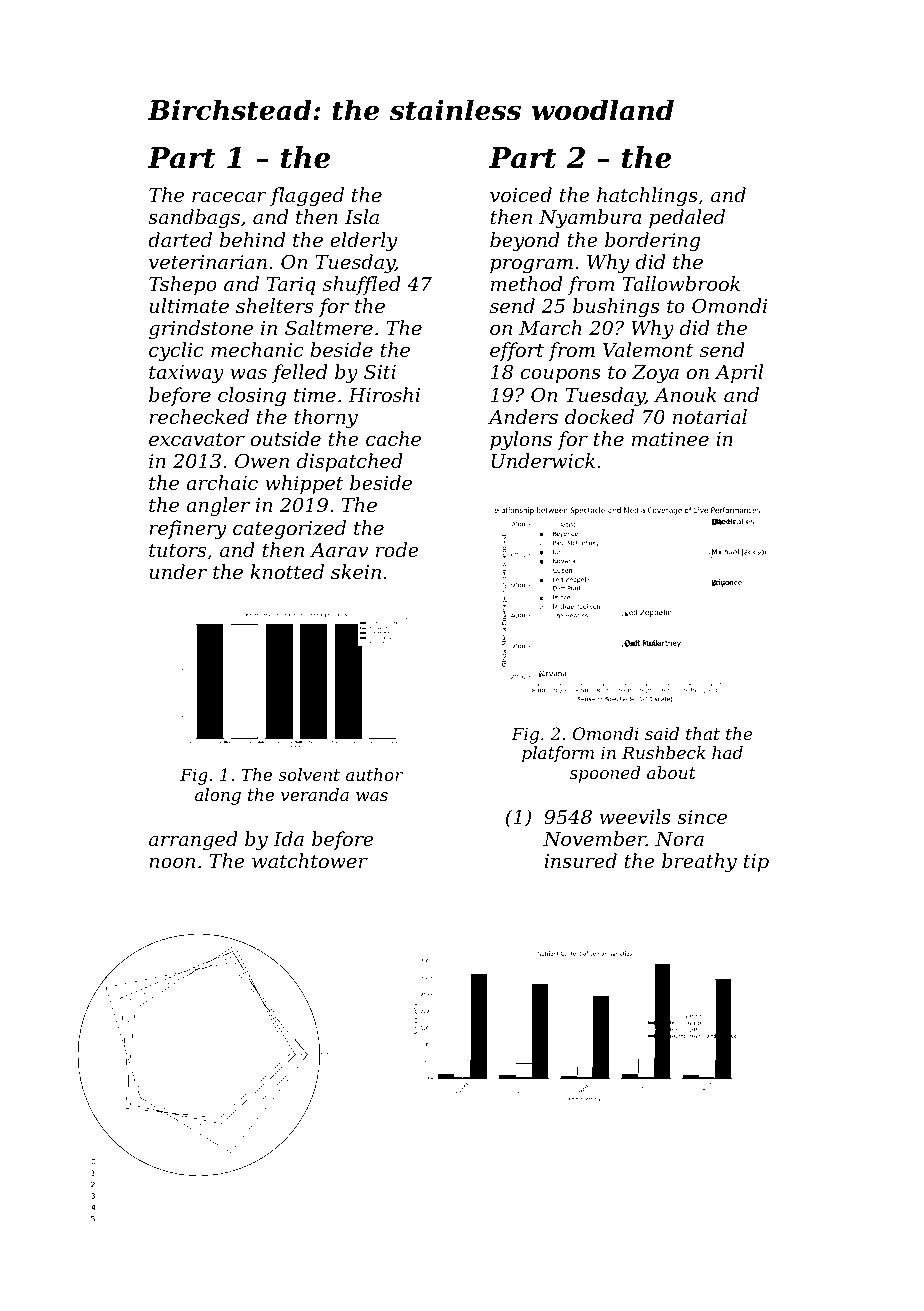 This document has height=1311, width=924. I want to click on hatchlings, so click(647, 196).
